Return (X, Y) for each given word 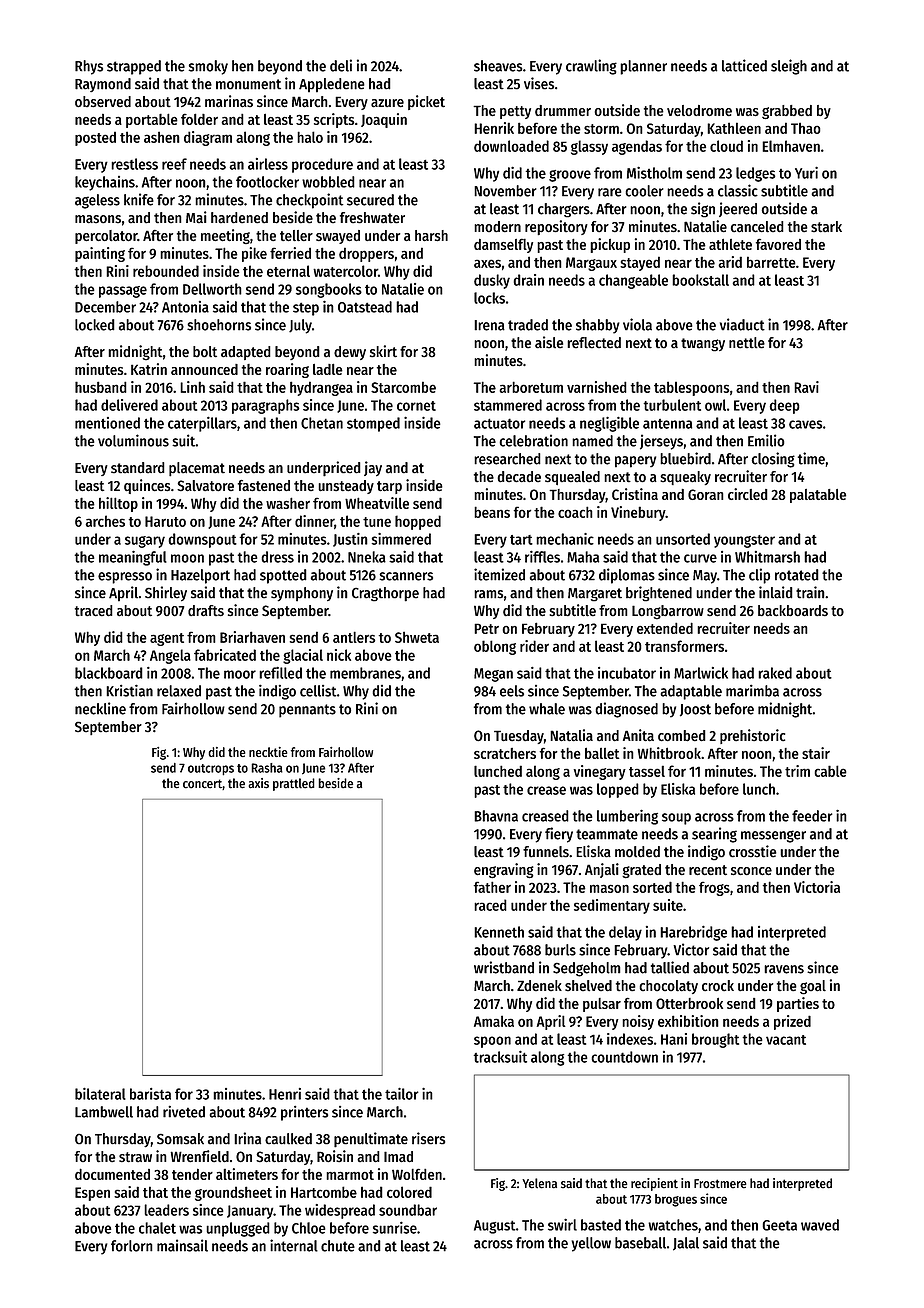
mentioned (107, 423)
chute (338, 1246)
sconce (751, 871)
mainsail (182, 1245)
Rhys (89, 67)
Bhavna (496, 816)
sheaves (498, 66)
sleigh (789, 67)
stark (826, 227)
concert (202, 784)
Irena (489, 325)
